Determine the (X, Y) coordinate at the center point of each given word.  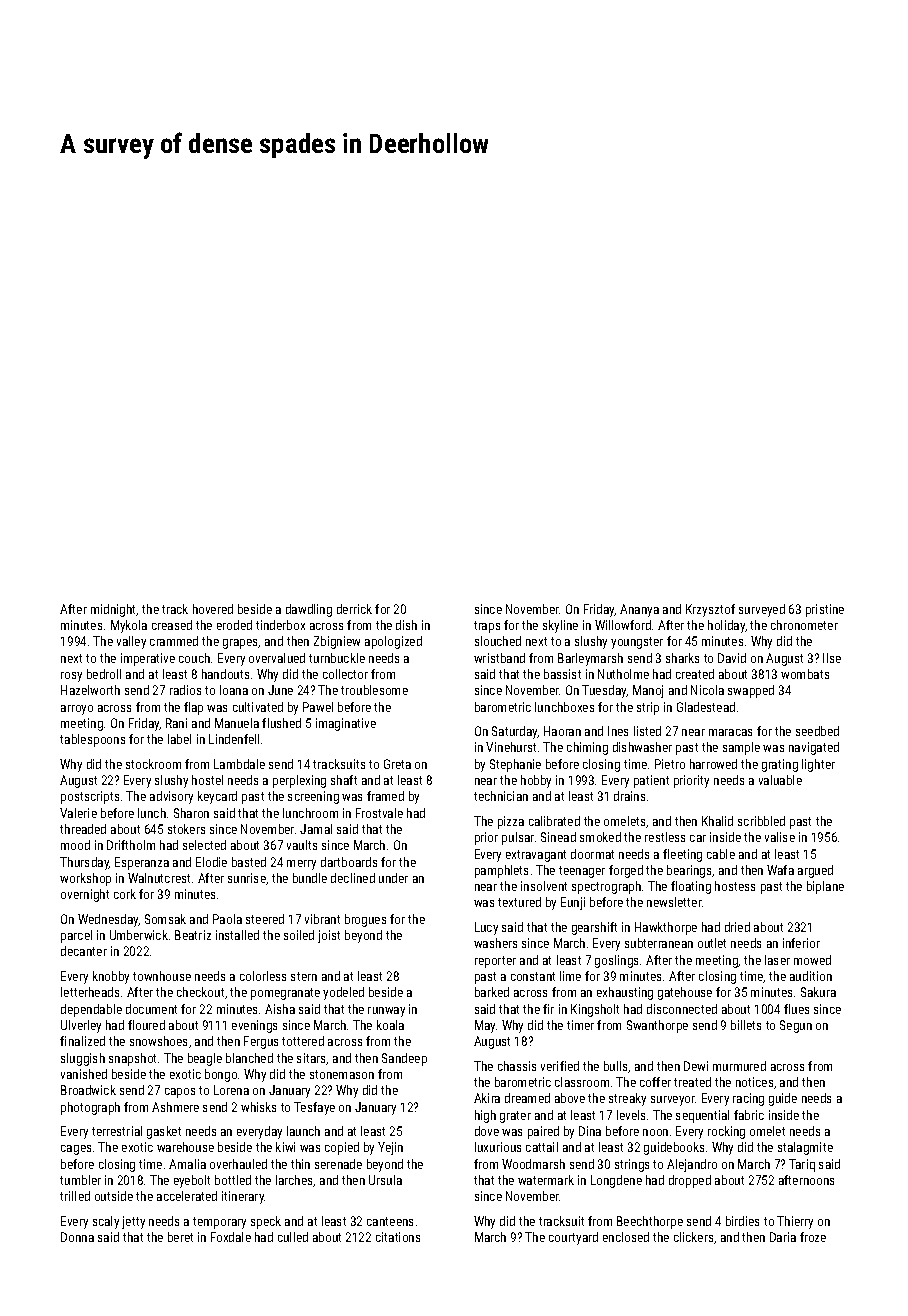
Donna (77, 1237)
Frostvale (379, 813)
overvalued (277, 658)
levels (631, 1115)
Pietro (670, 764)
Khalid (717, 821)
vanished (84, 1074)
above (570, 1098)
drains (629, 796)
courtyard (573, 1238)
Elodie (211, 862)
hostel (207, 780)
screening (313, 797)
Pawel (318, 707)
